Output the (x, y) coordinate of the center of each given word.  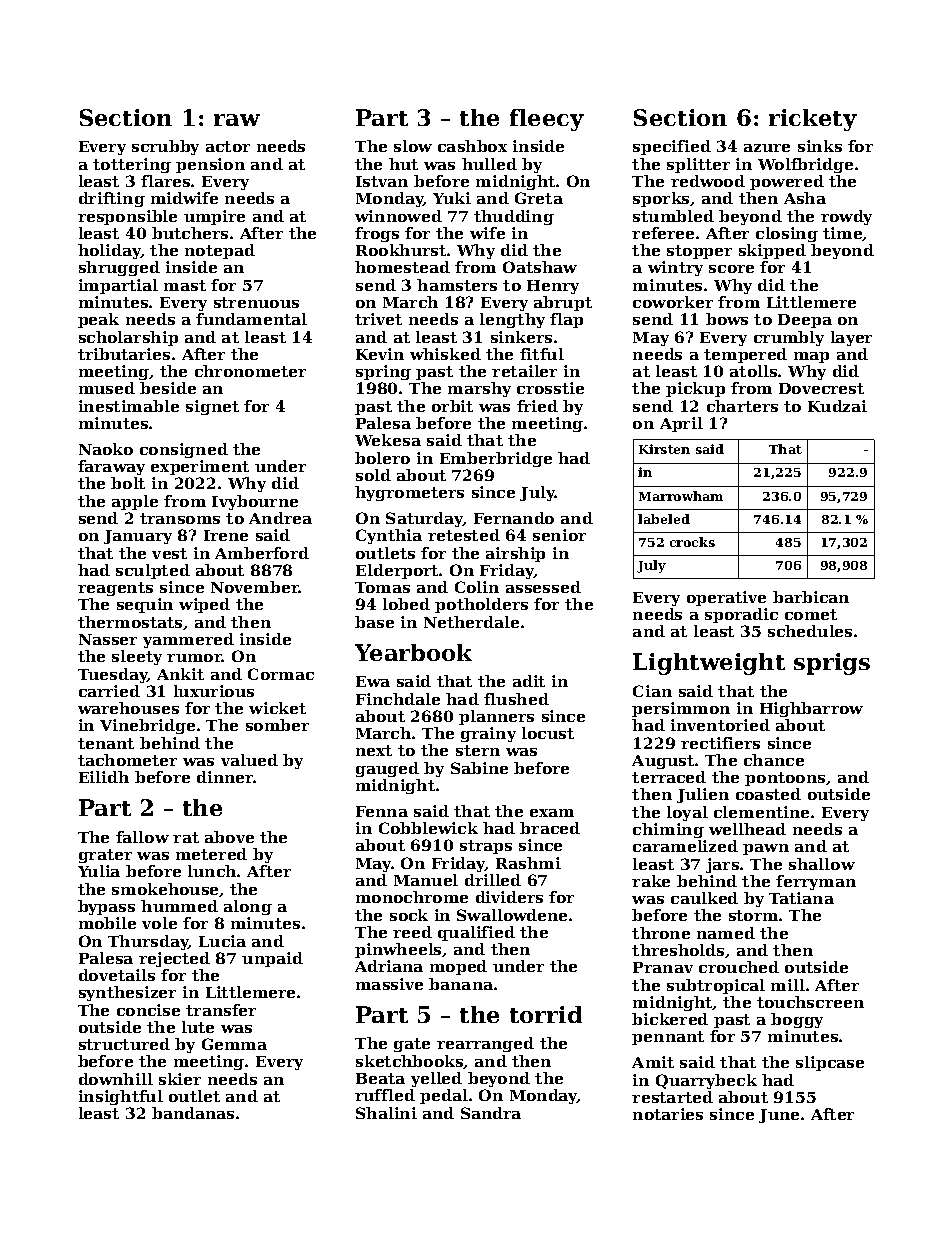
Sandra (491, 1113)
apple (135, 502)
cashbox (472, 146)
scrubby (165, 147)
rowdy (846, 217)
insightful (121, 1097)
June (779, 1116)
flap (566, 320)
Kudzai (837, 406)
